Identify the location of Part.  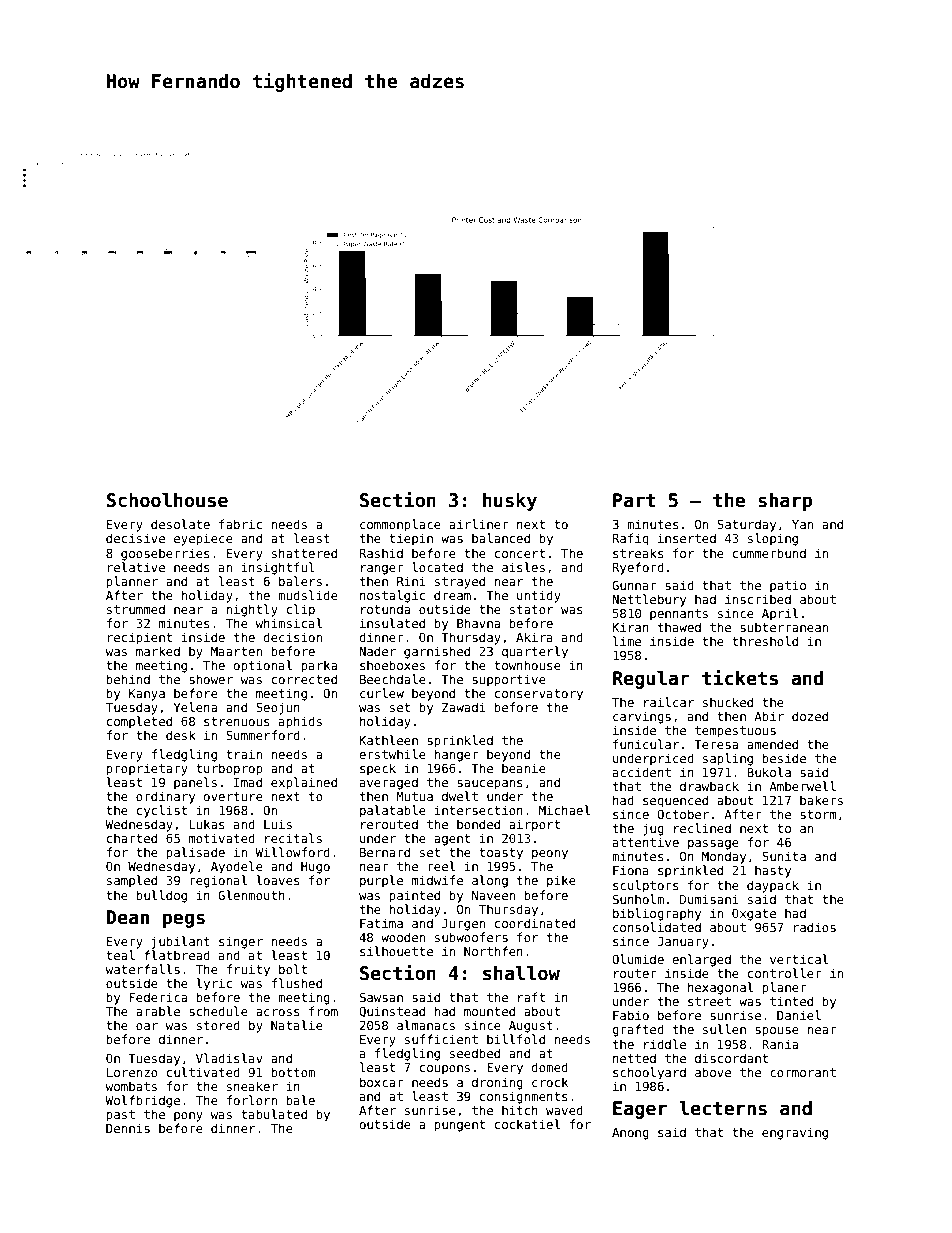
(634, 500).
